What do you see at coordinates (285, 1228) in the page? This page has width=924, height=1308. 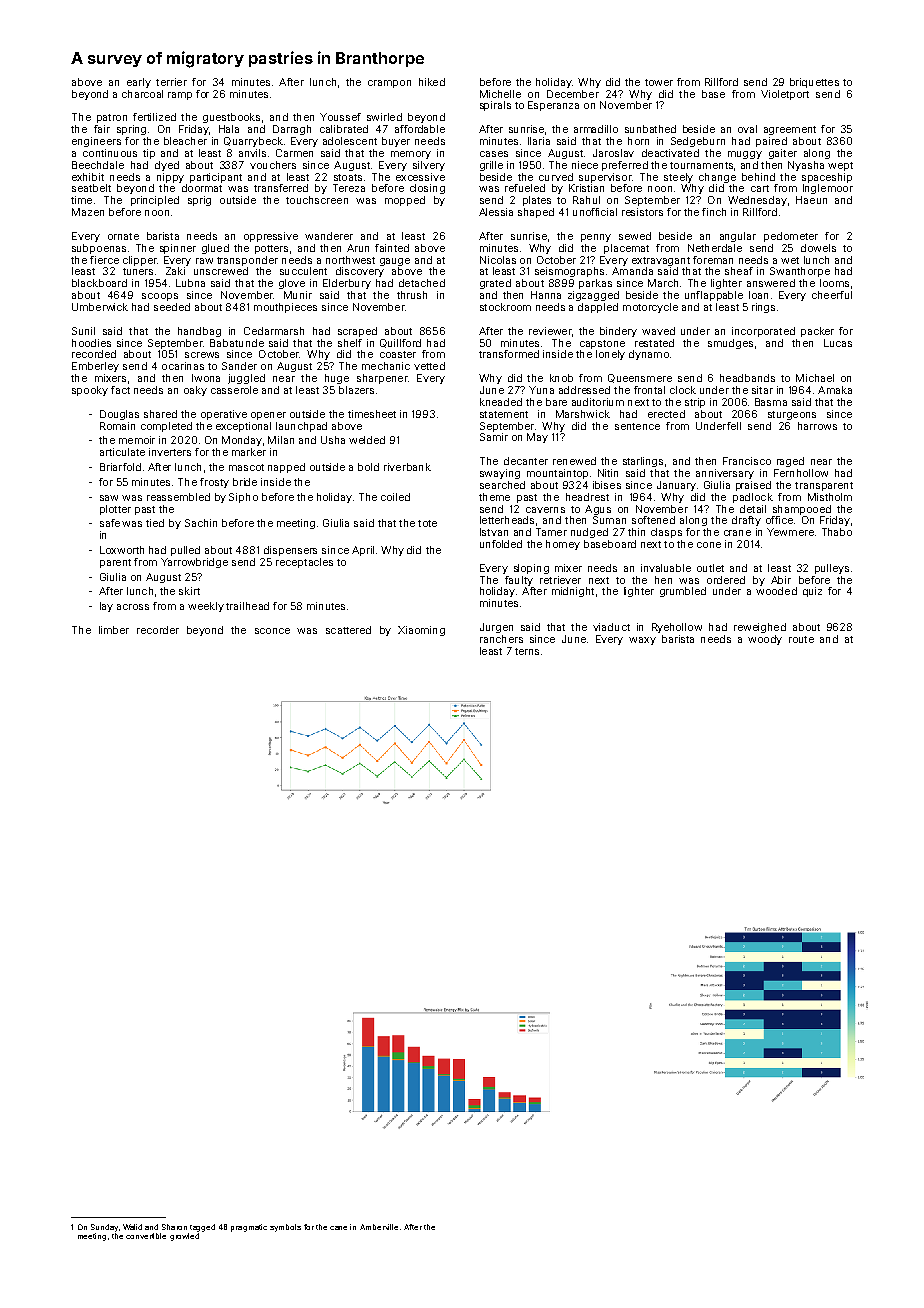 I see `symbols` at bounding box center [285, 1228].
